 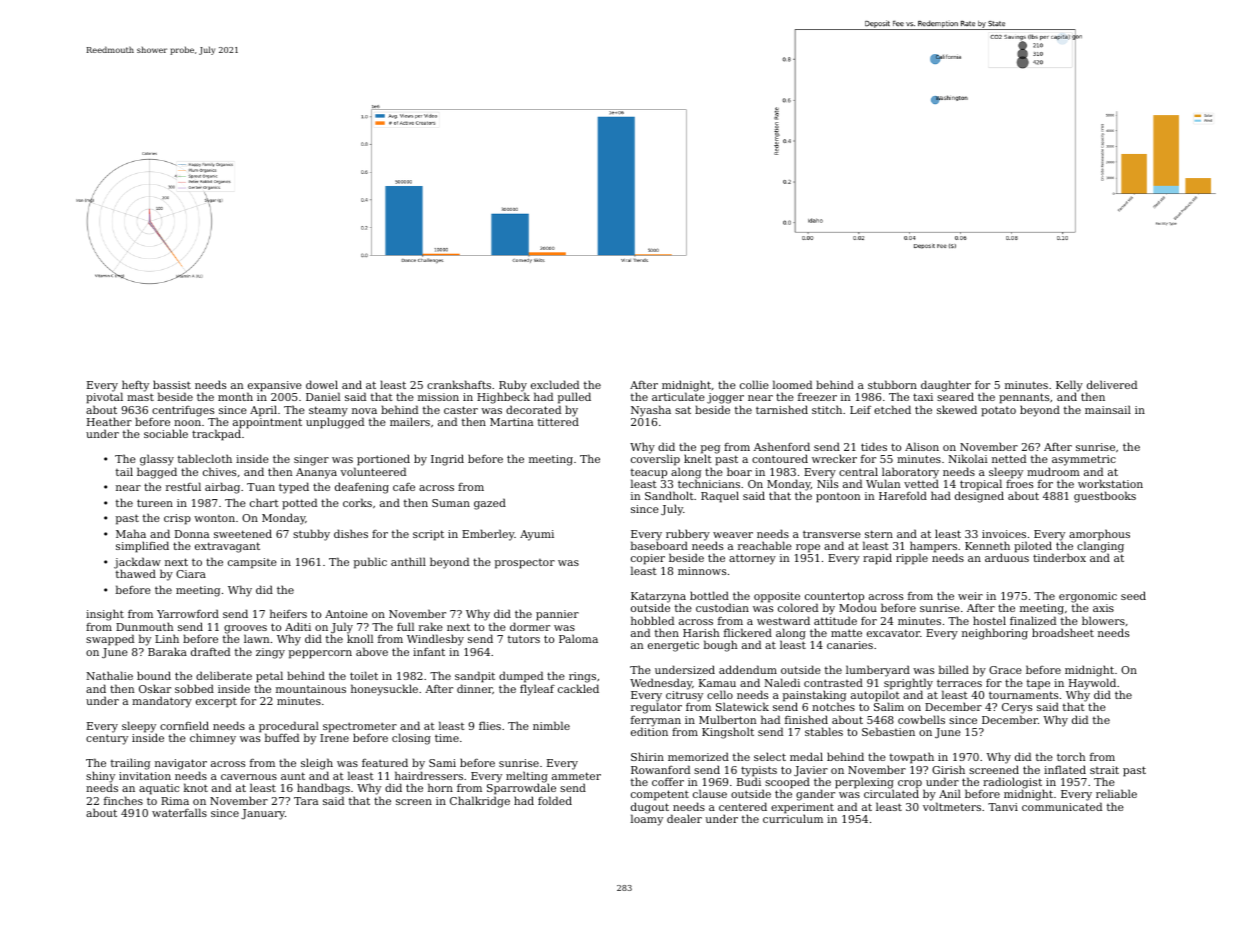 What do you see at coordinates (1071, 756) in the screenshot?
I see `torch` at bounding box center [1071, 756].
